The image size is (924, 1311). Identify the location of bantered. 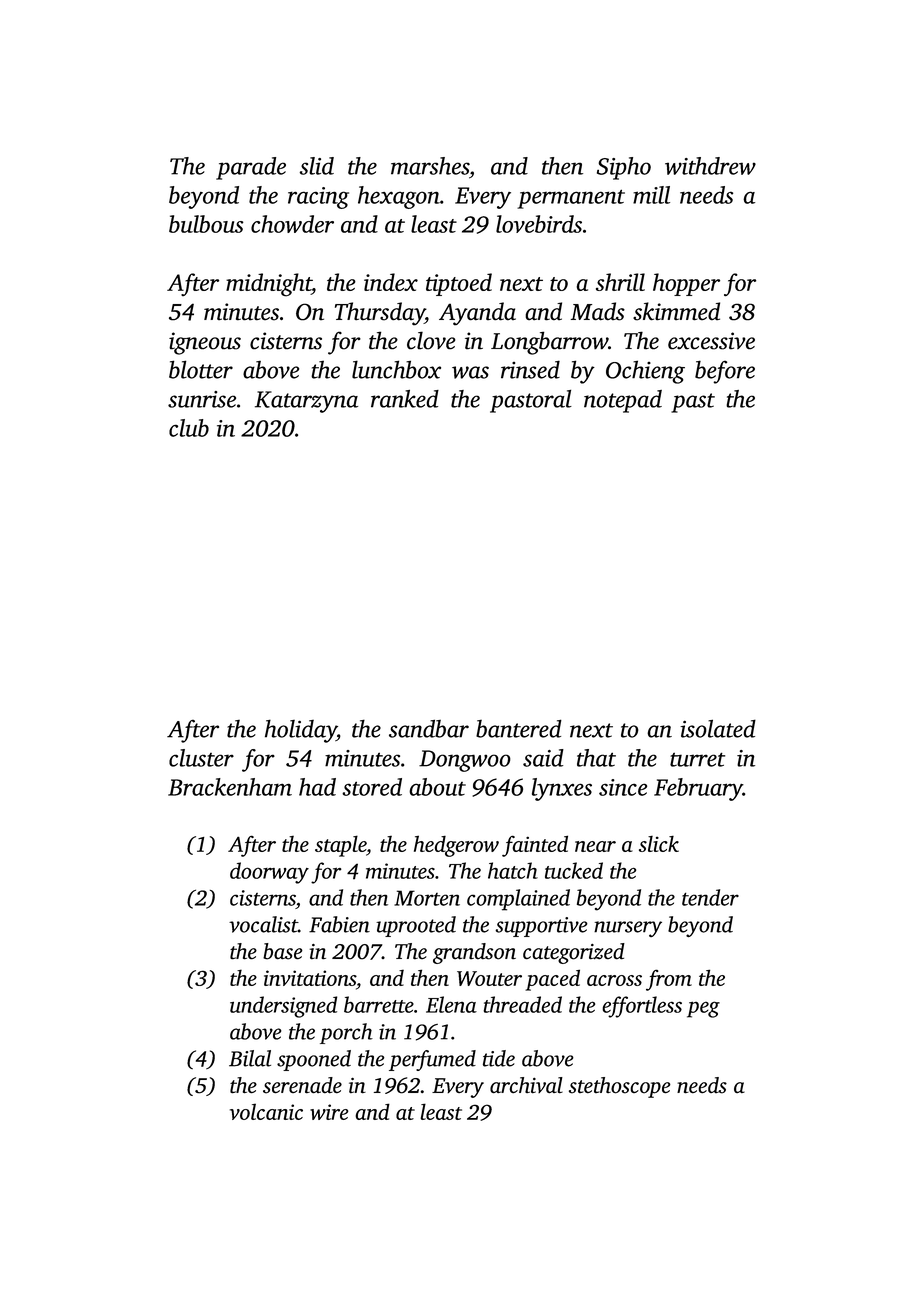
(519, 728).
